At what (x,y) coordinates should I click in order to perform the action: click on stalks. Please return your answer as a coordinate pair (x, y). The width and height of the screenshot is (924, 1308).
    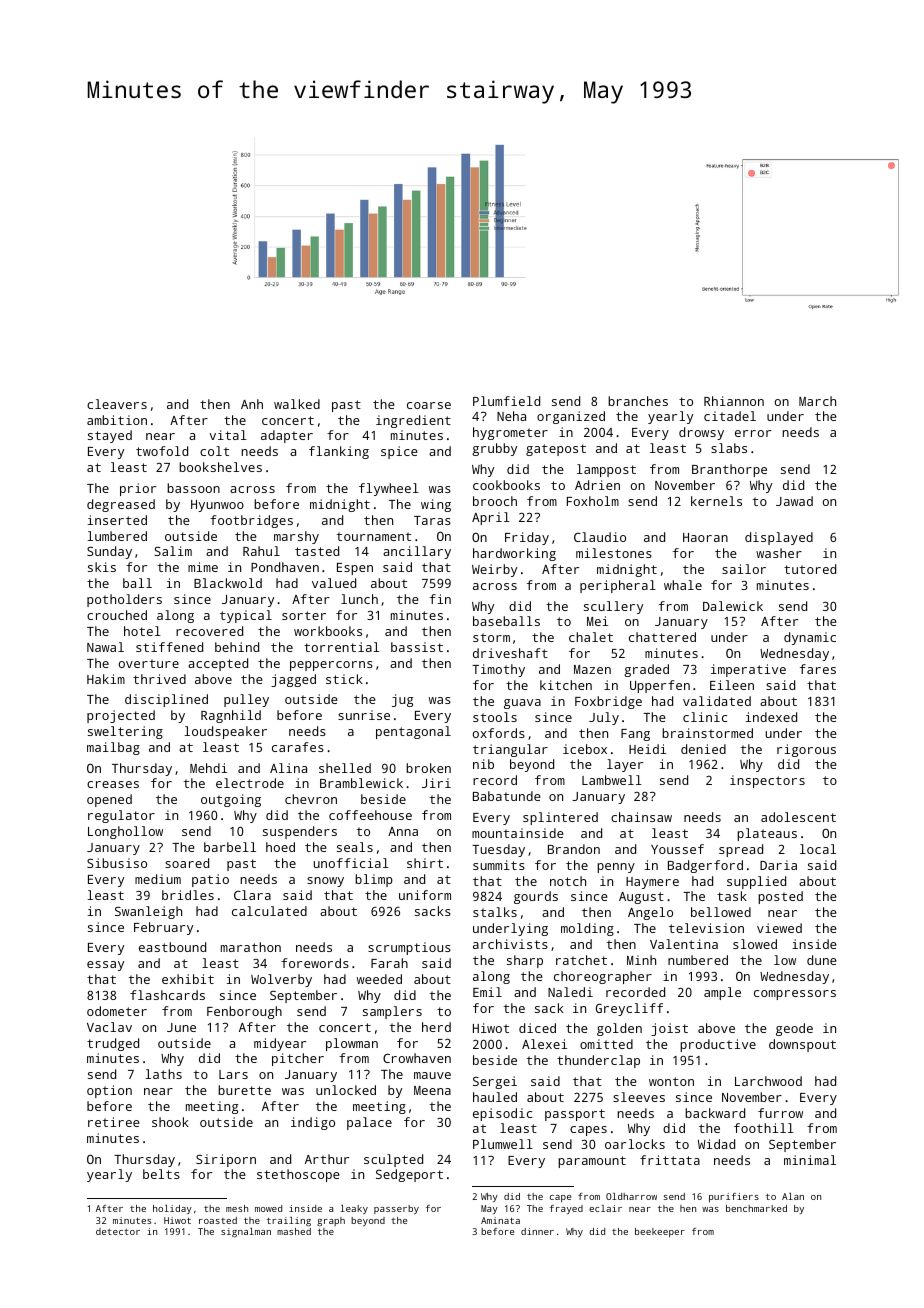
    Looking at the image, I should click on (495, 912).
